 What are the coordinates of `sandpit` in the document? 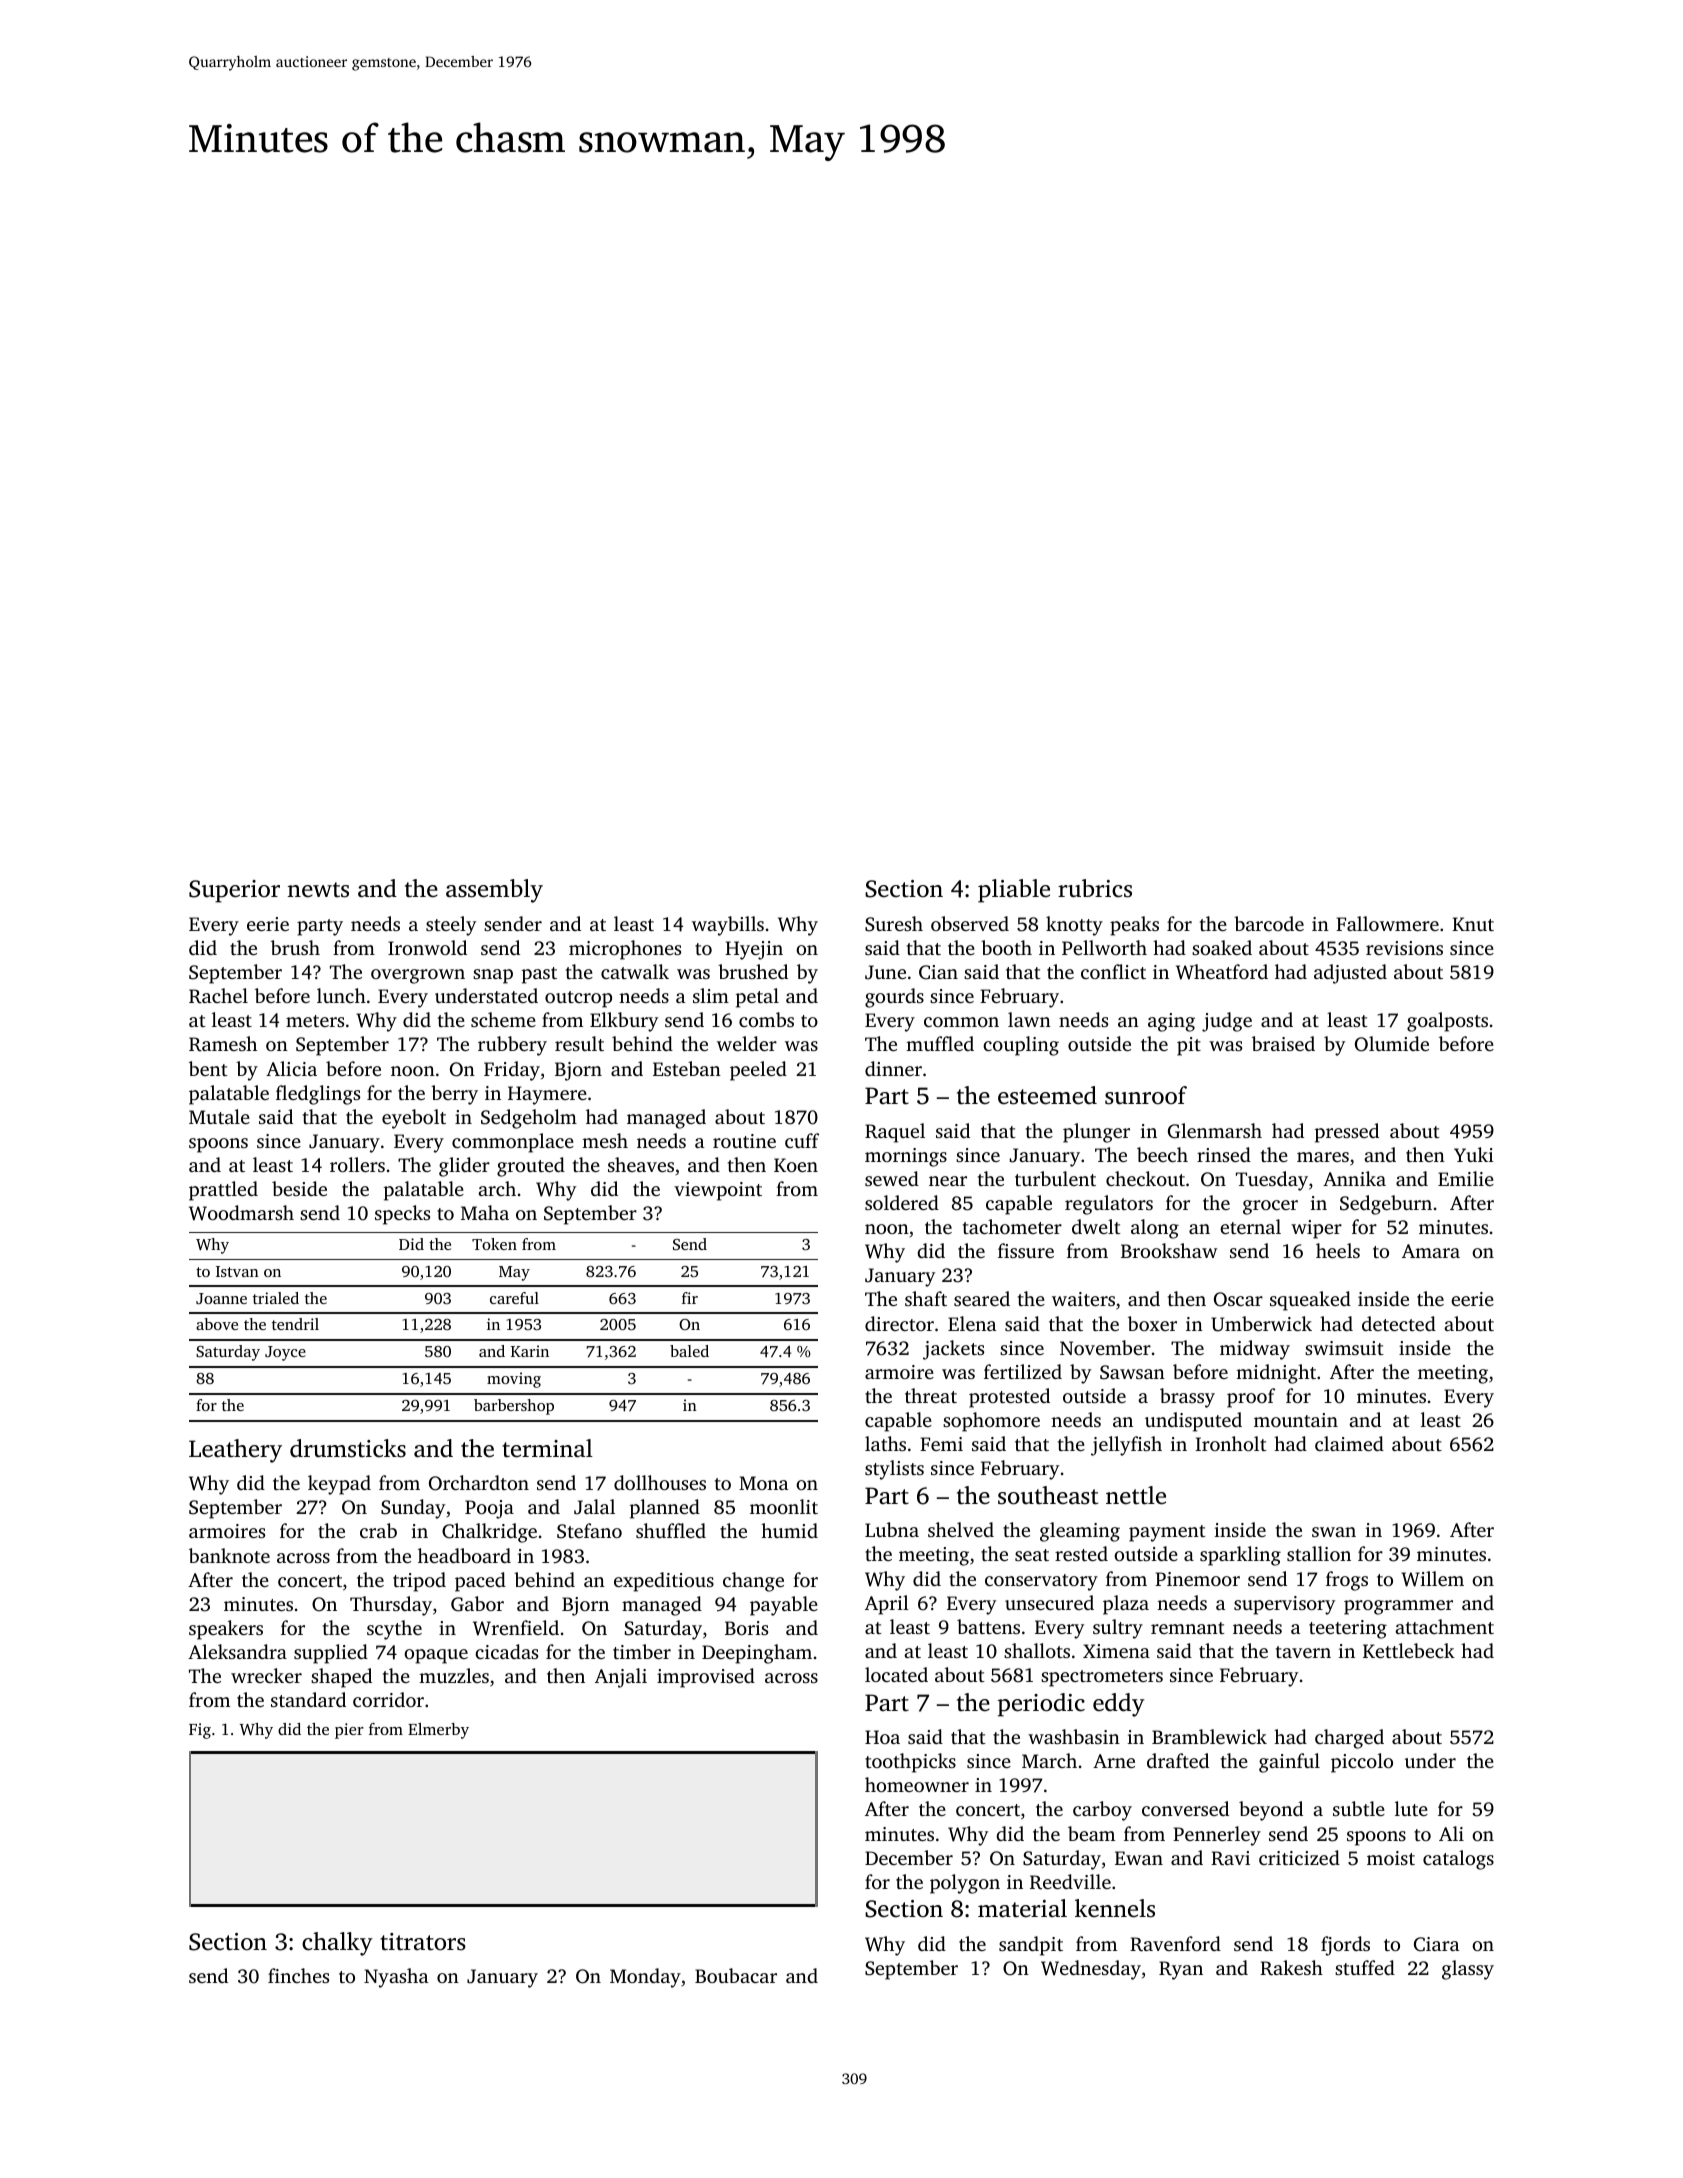 It's located at (1031, 1946).
